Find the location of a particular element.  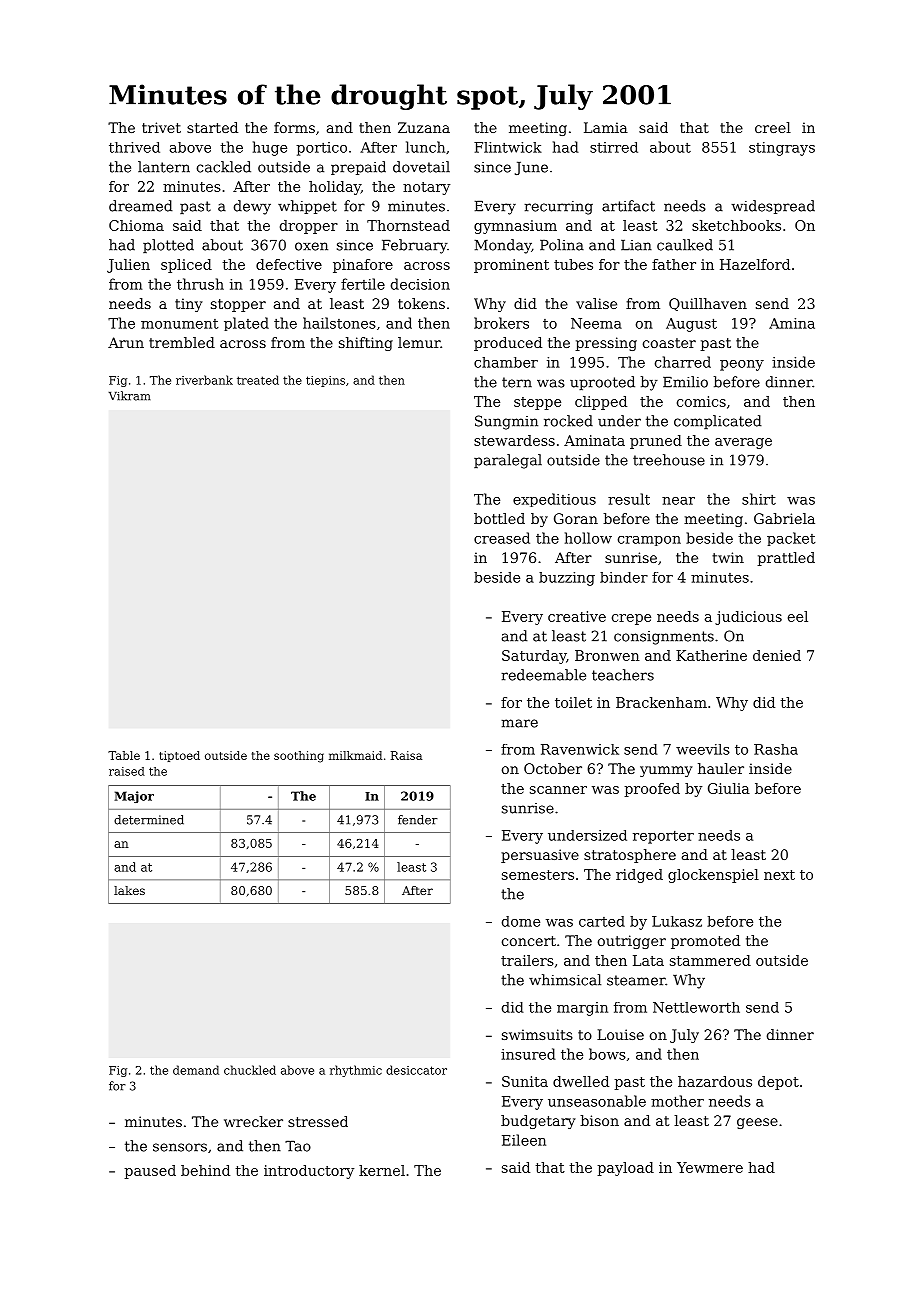

average is located at coordinates (743, 443).
